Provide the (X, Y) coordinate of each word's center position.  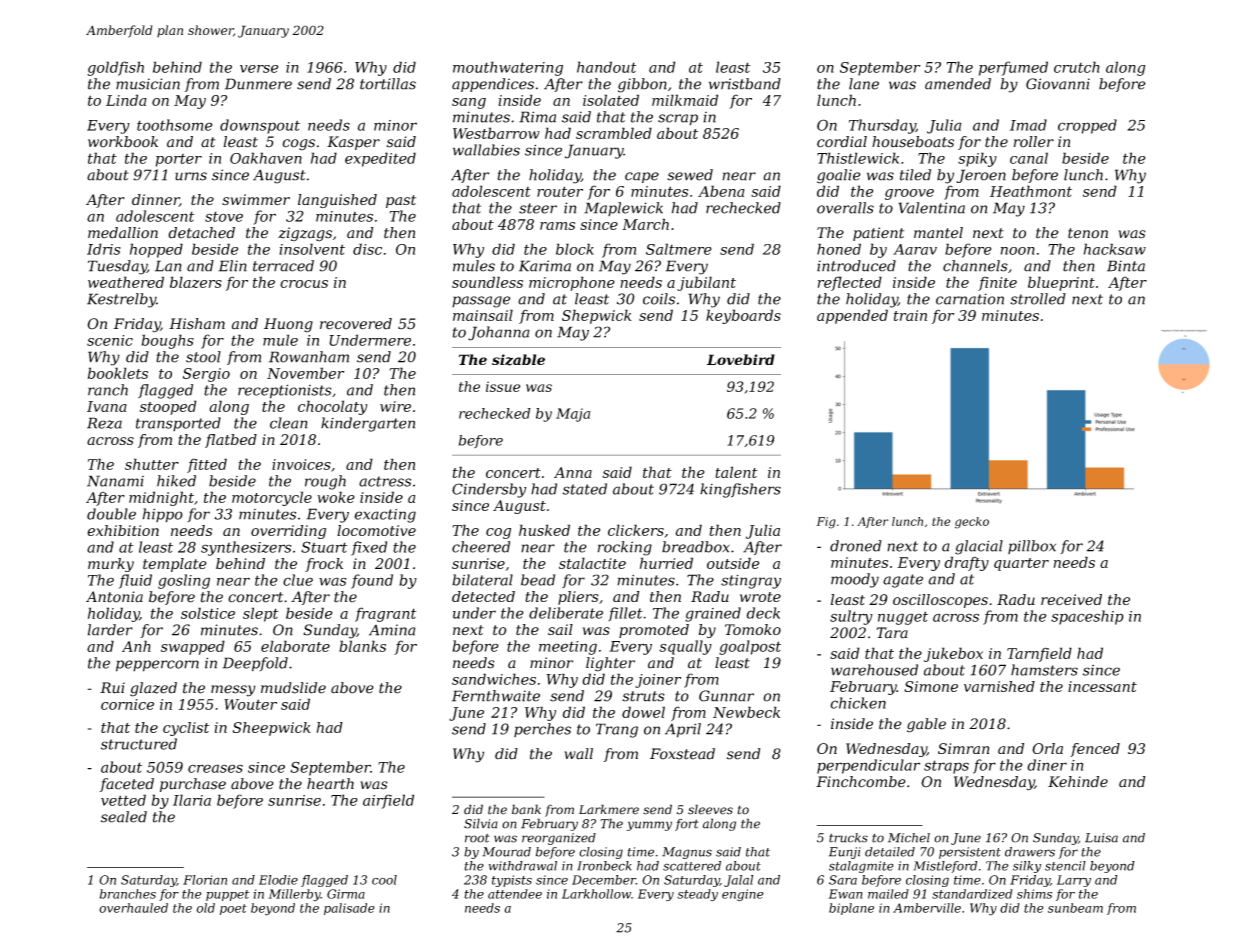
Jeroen (981, 176)
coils (659, 299)
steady (697, 895)
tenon (1088, 233)
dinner (155, 200)
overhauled (133, 908)
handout (606, 67)
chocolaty (333, 407)
